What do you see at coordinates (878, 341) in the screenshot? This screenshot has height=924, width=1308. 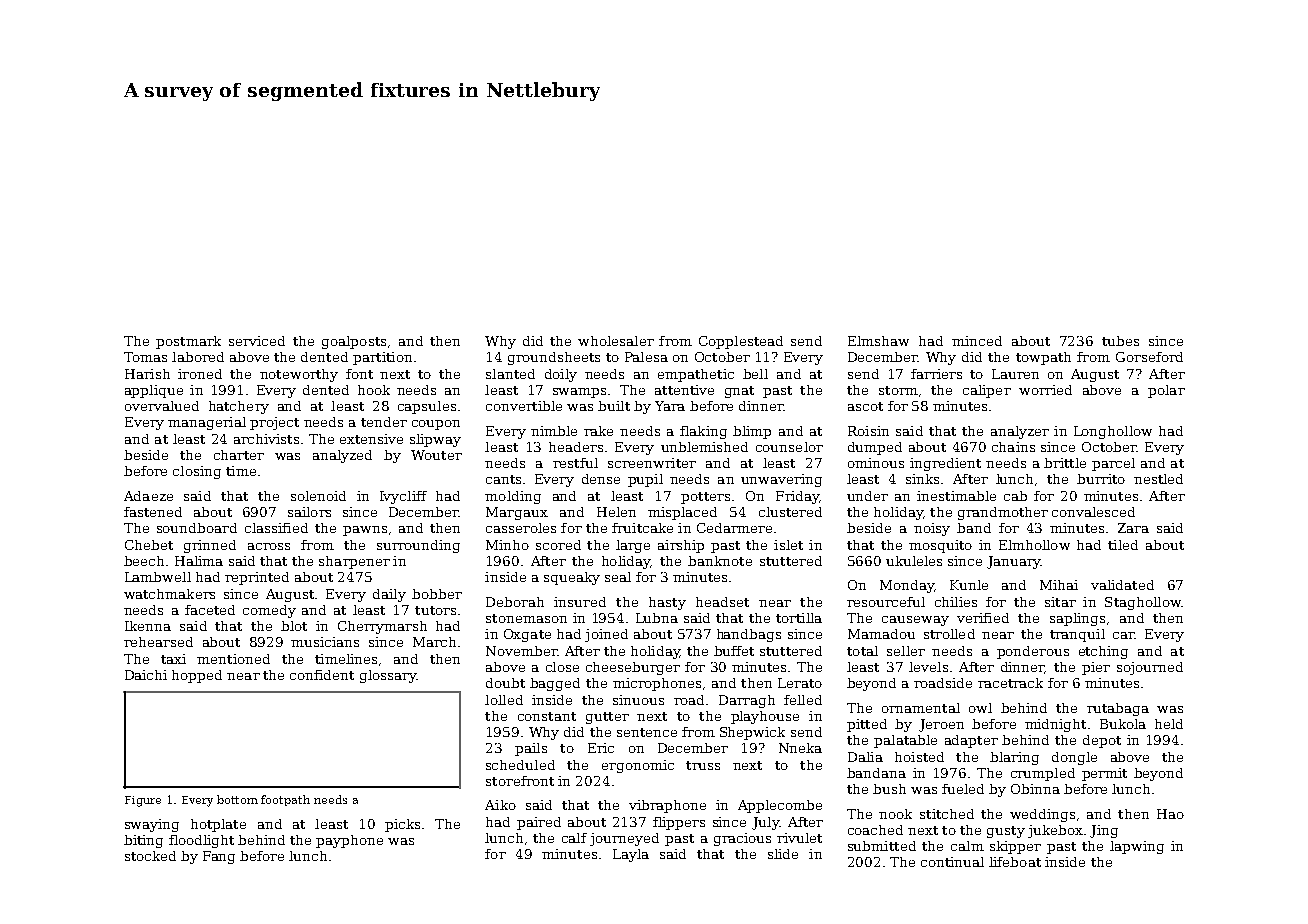 I see `Elmshaw` at bounding box center [878, 341].
